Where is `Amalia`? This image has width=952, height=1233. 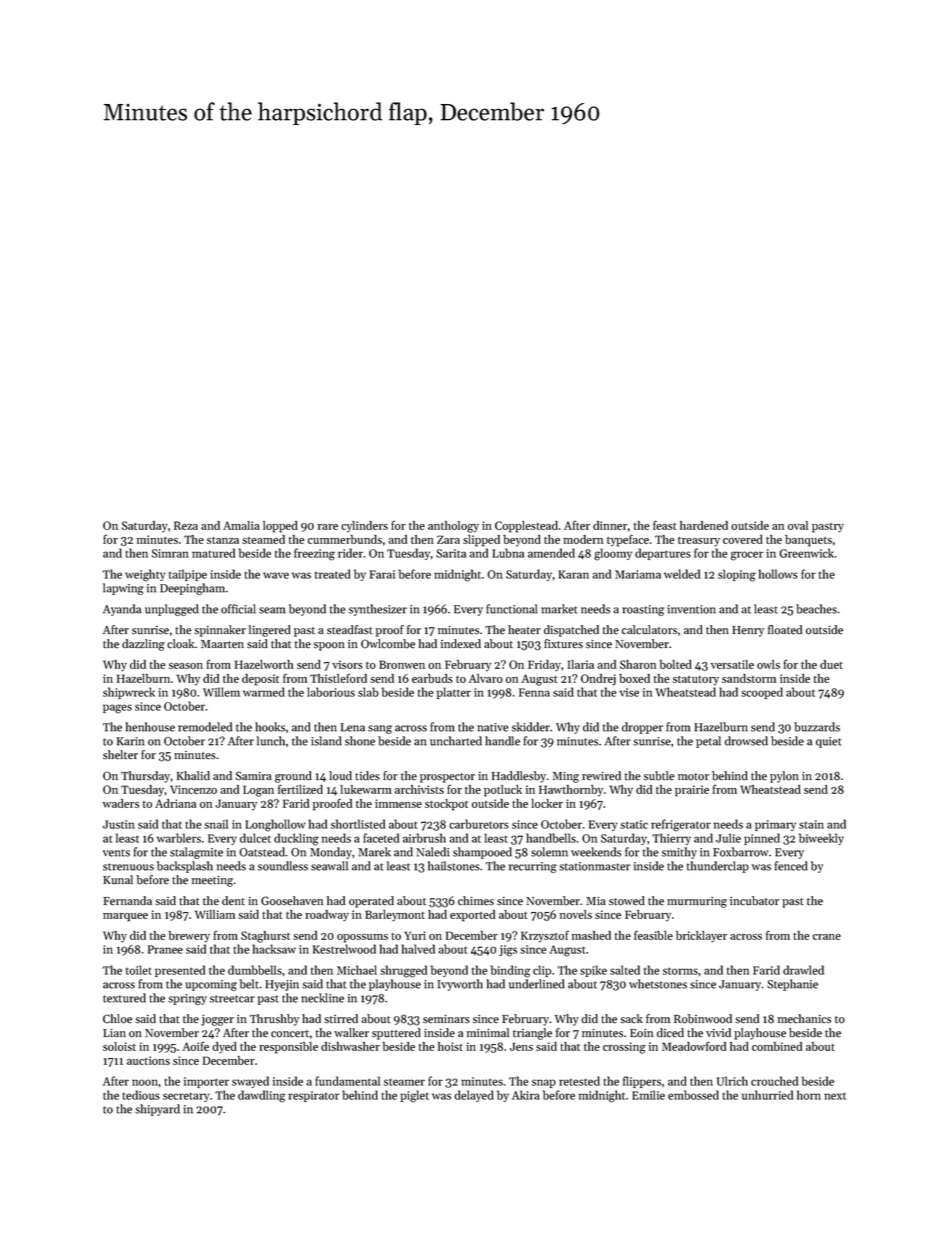
Amalia is located at coordinates (241, 525).
